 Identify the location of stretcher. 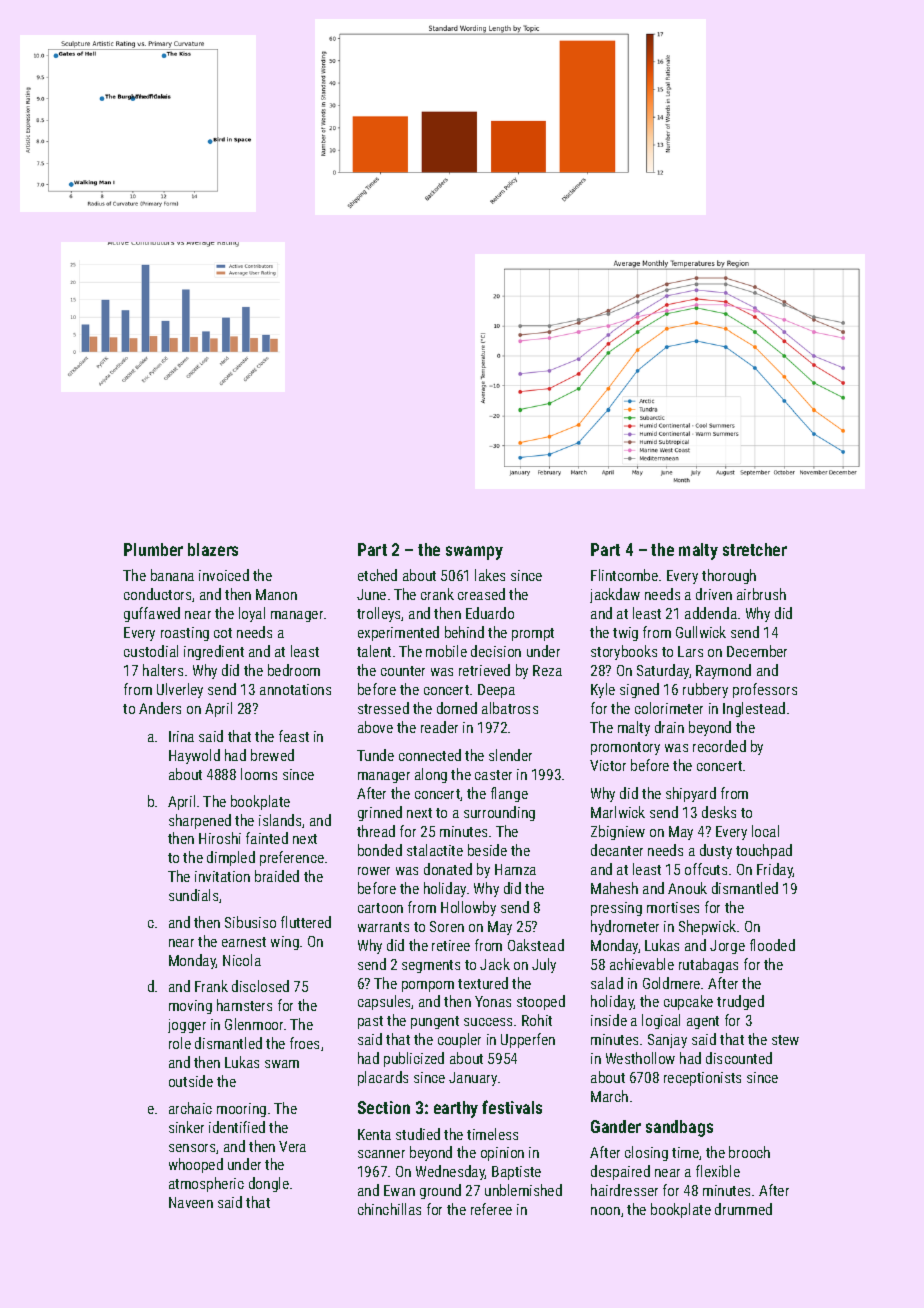
(755, 549).
